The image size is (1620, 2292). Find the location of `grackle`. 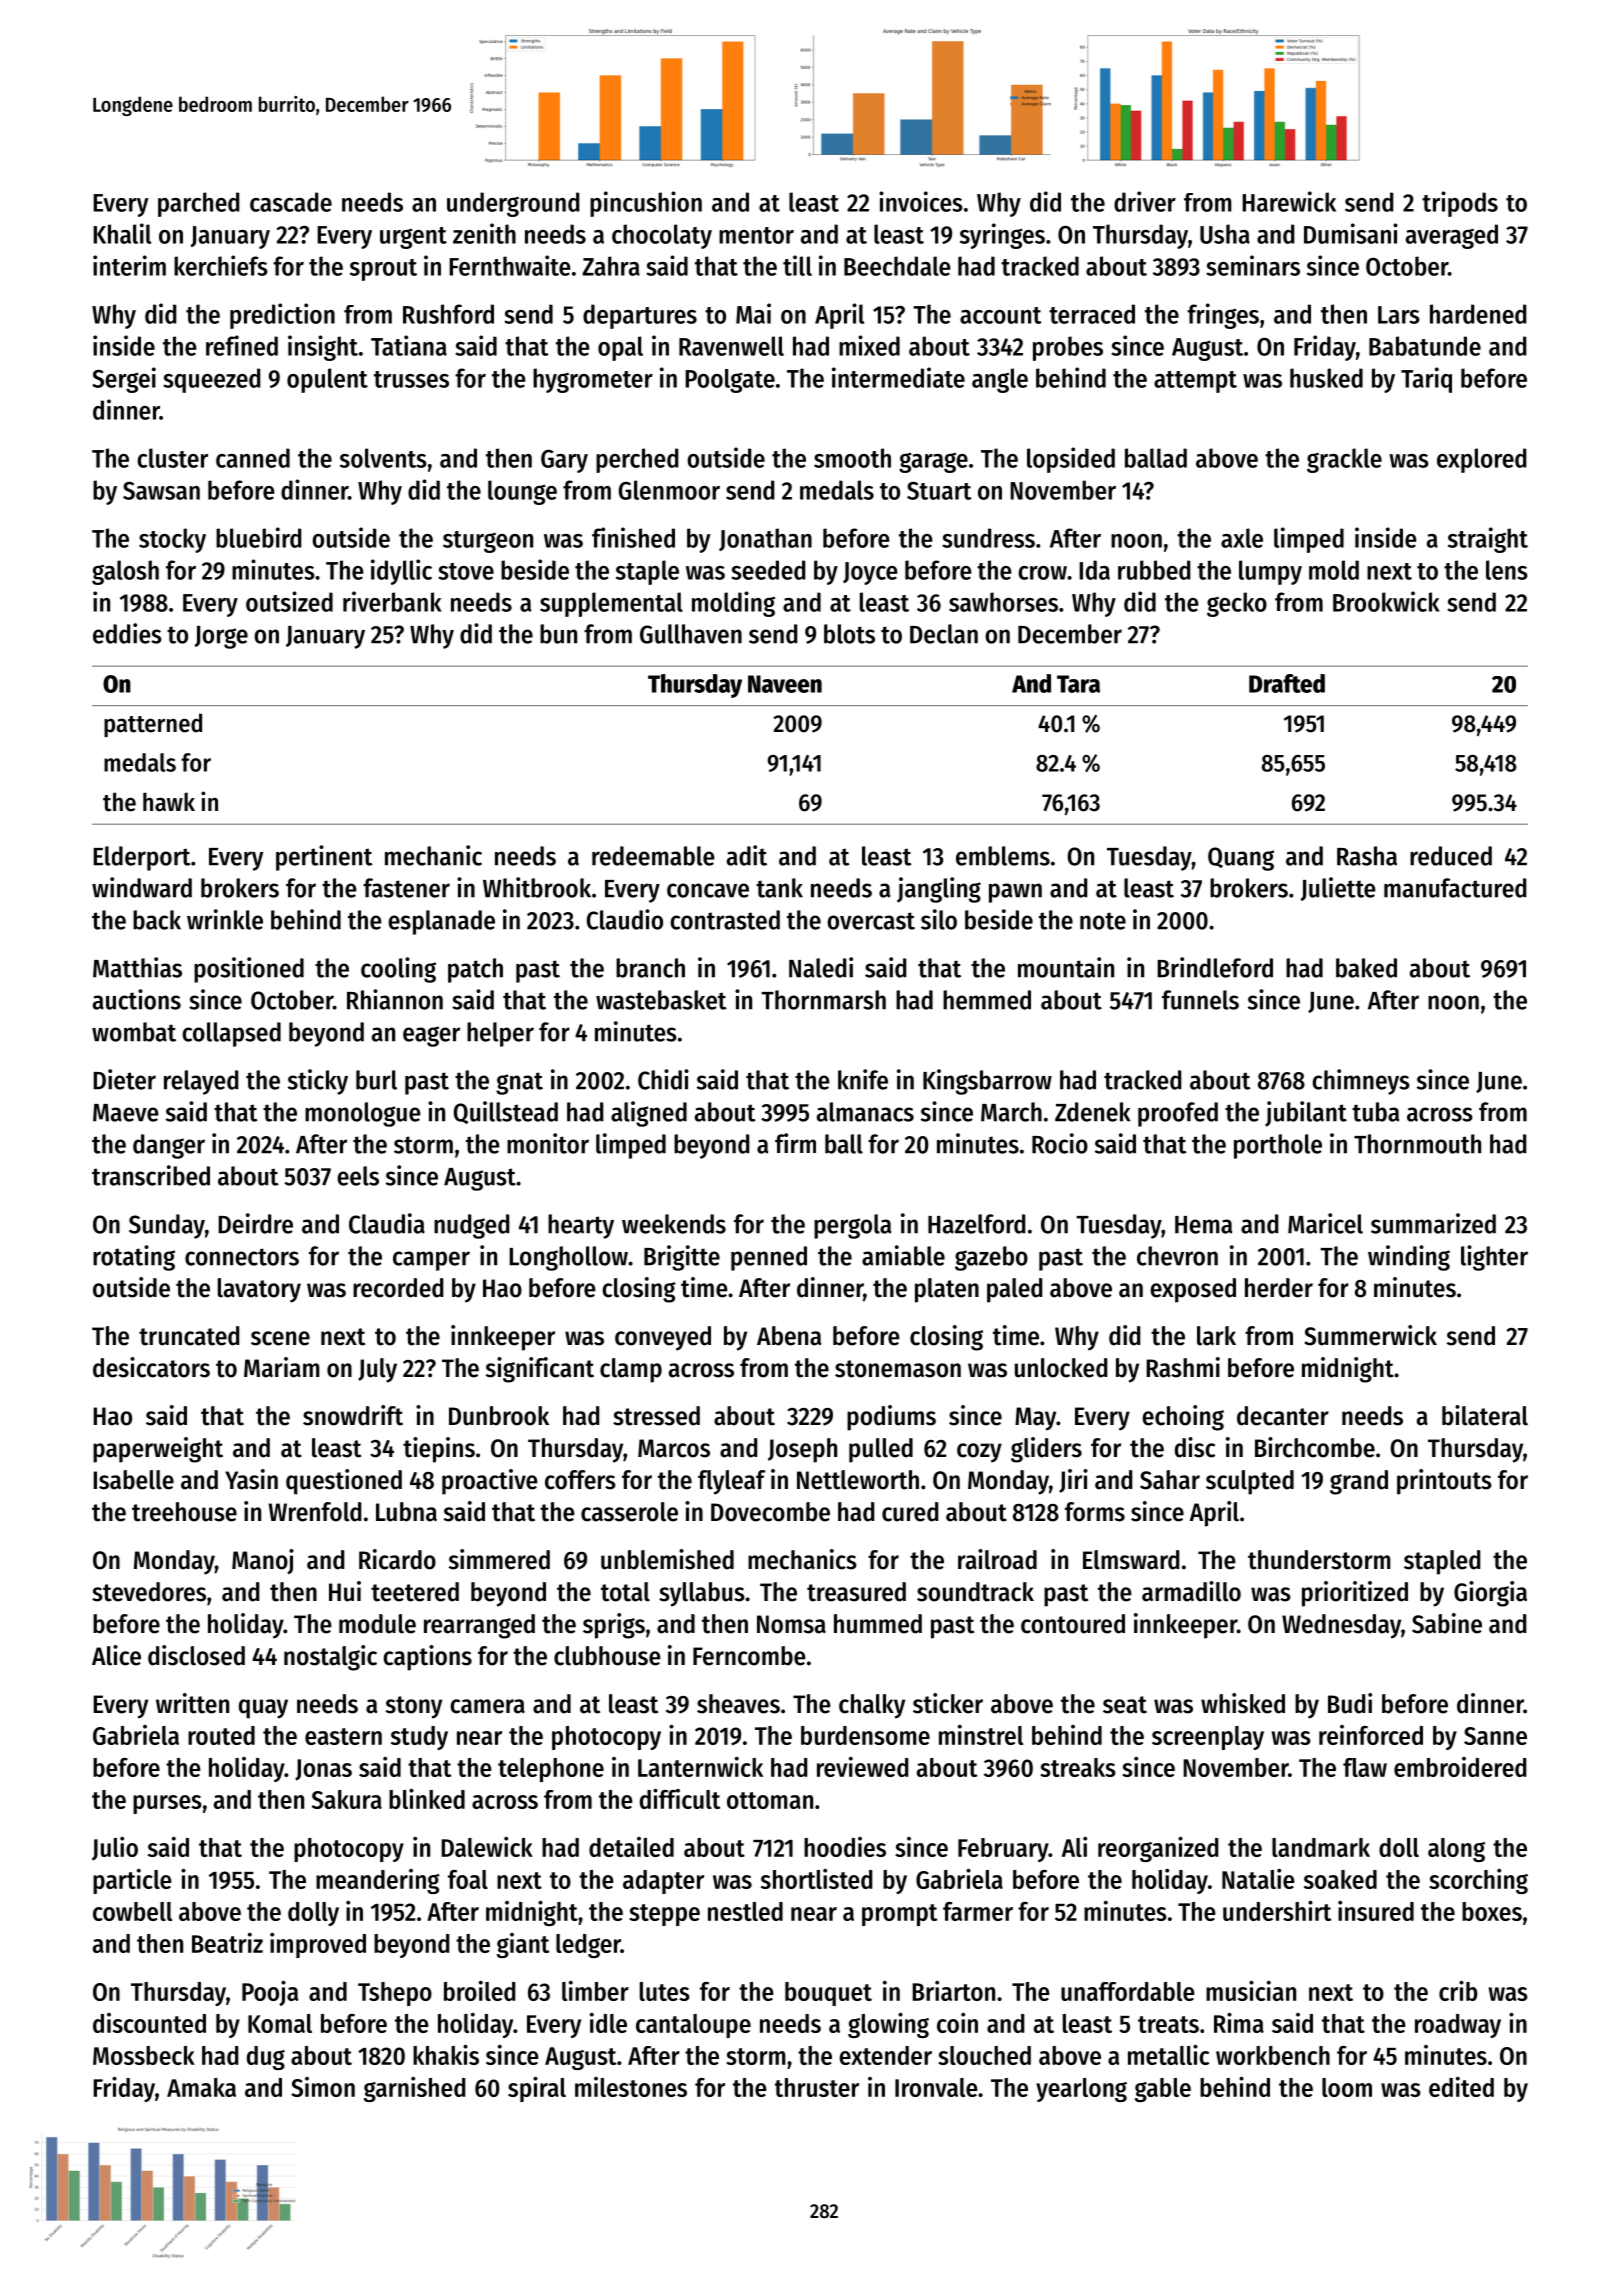

grackle is located at coordinates (1344, 460).
